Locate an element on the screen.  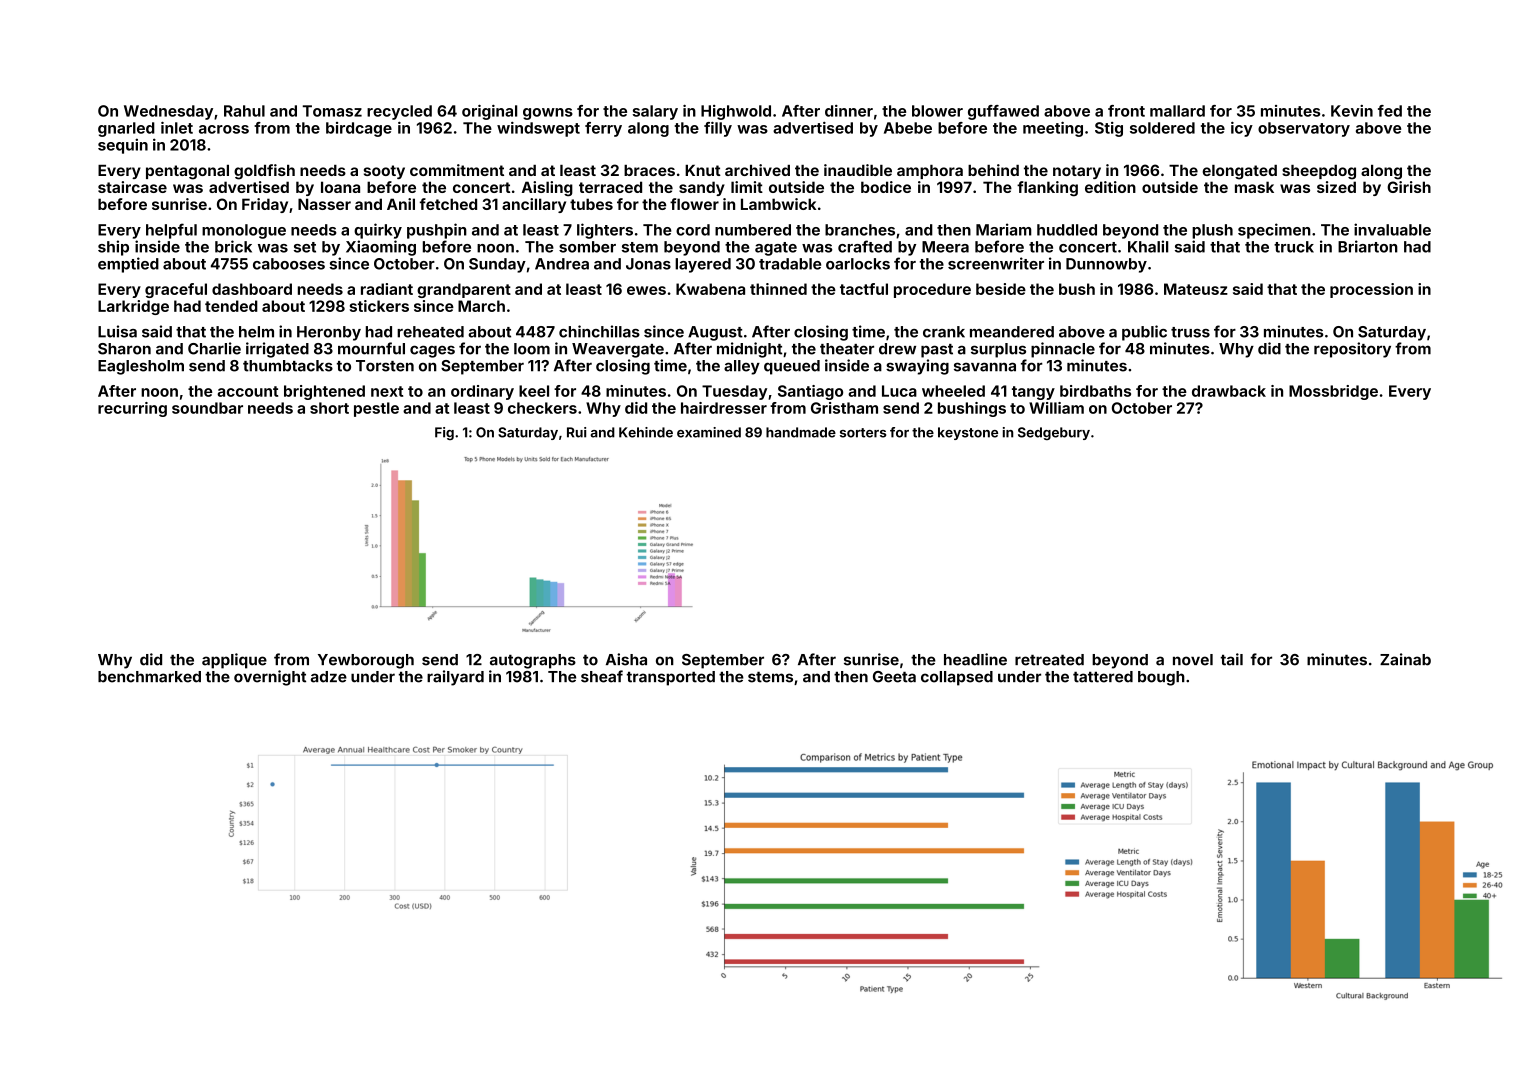
collapsed is located at coordinates (957, 678).
